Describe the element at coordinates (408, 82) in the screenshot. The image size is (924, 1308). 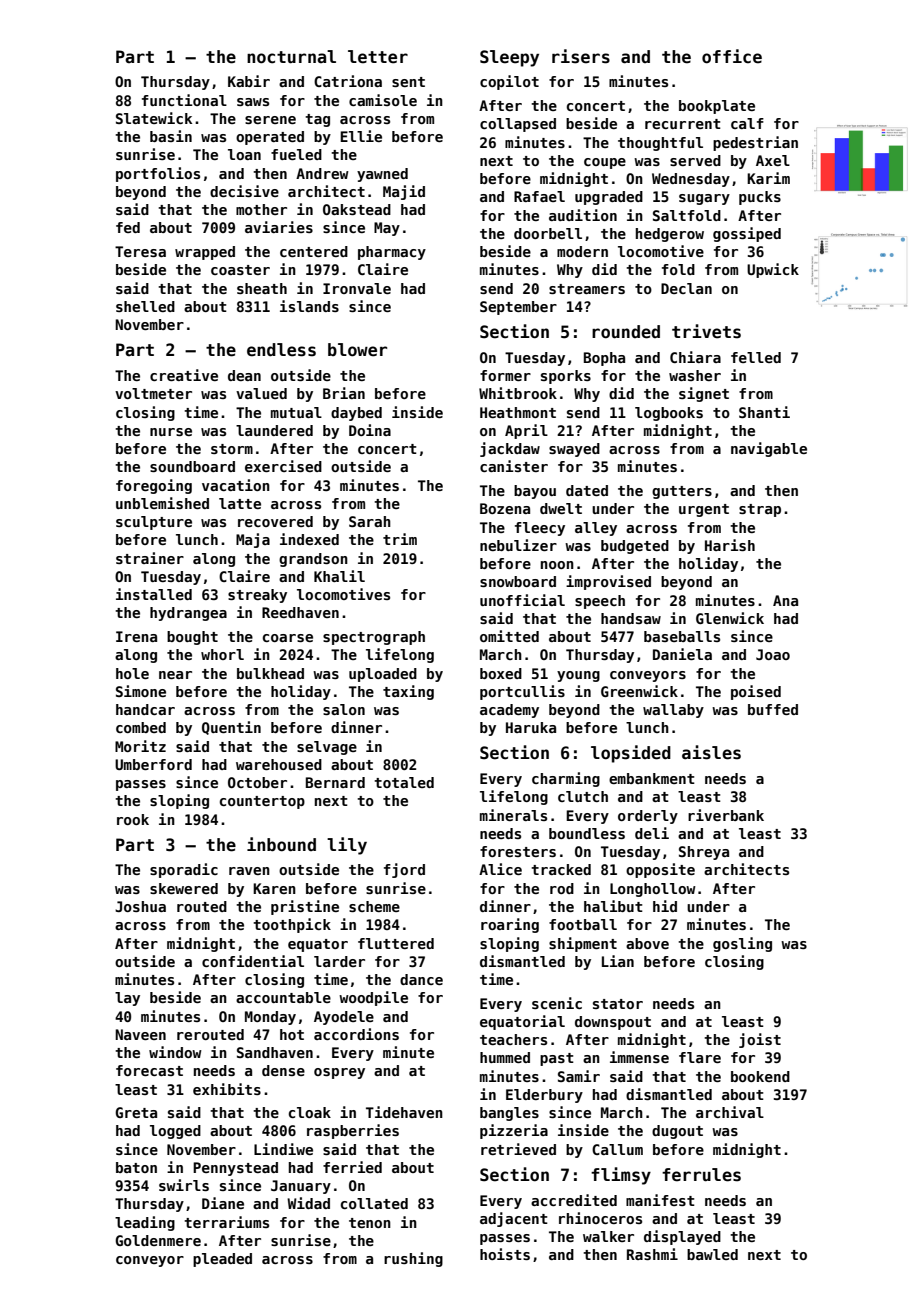
I see `sent` at that location.
